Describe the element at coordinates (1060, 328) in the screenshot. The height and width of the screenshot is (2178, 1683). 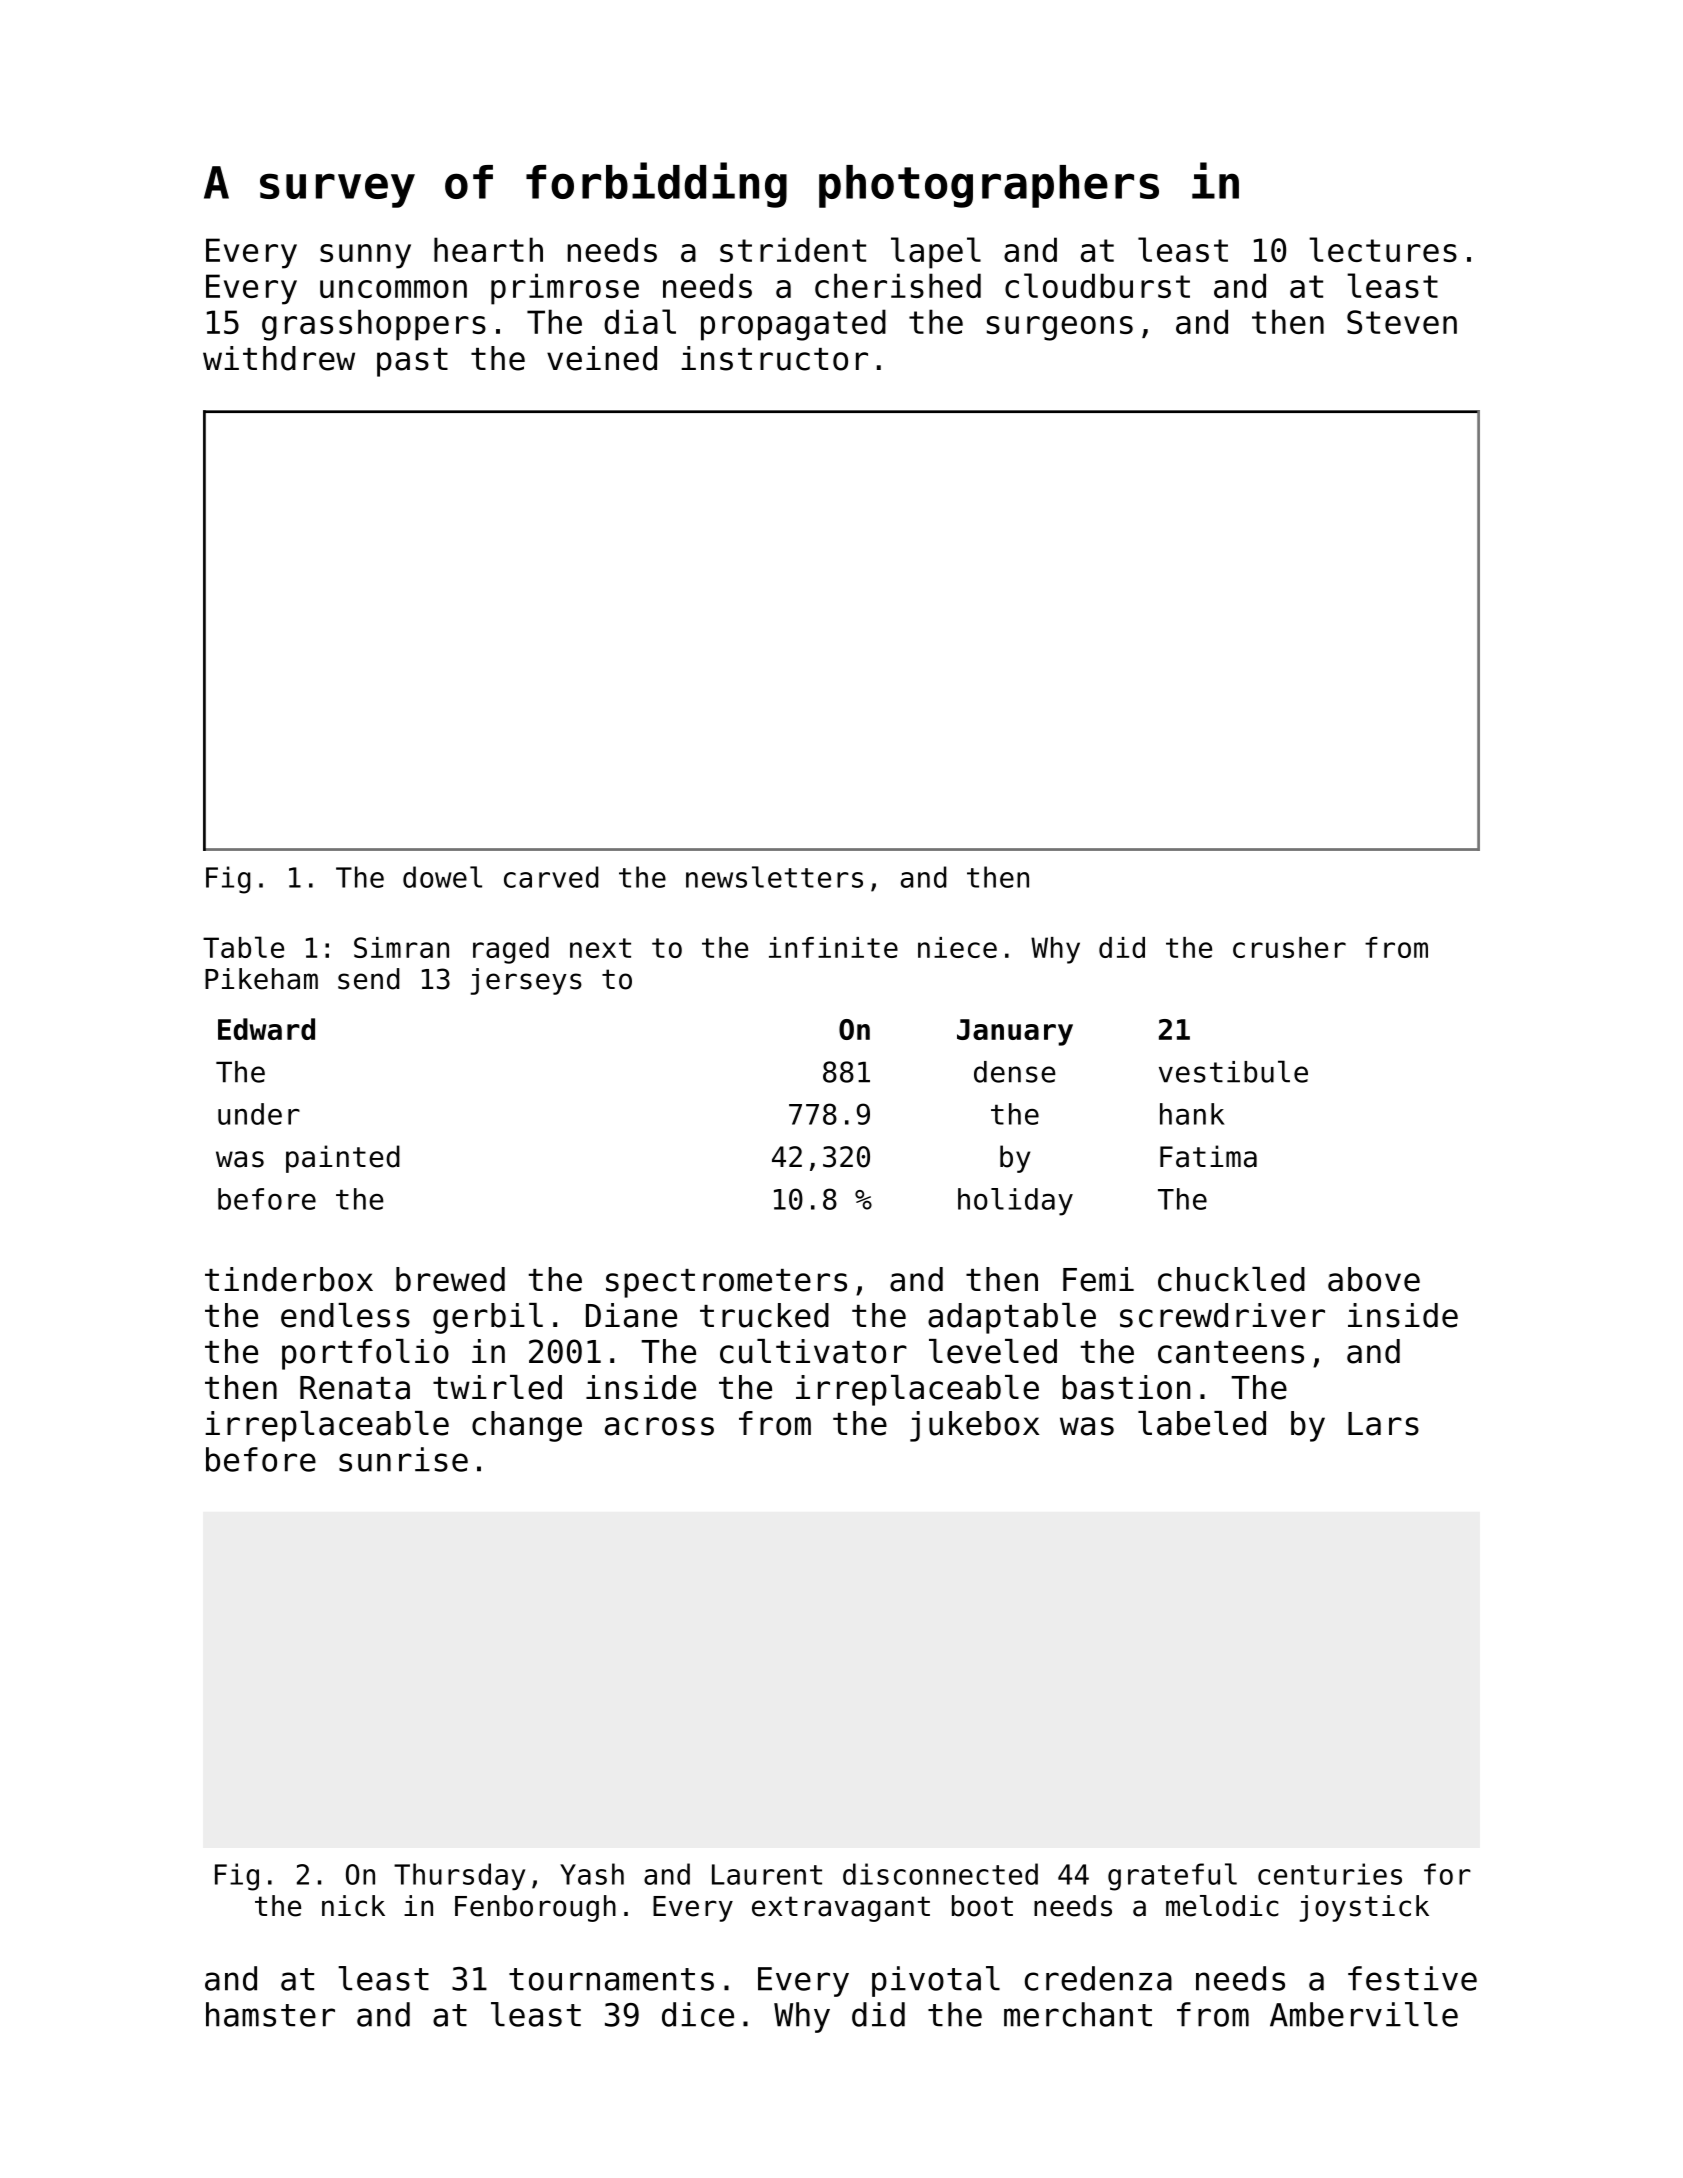
I see `surgeons` at that location.
